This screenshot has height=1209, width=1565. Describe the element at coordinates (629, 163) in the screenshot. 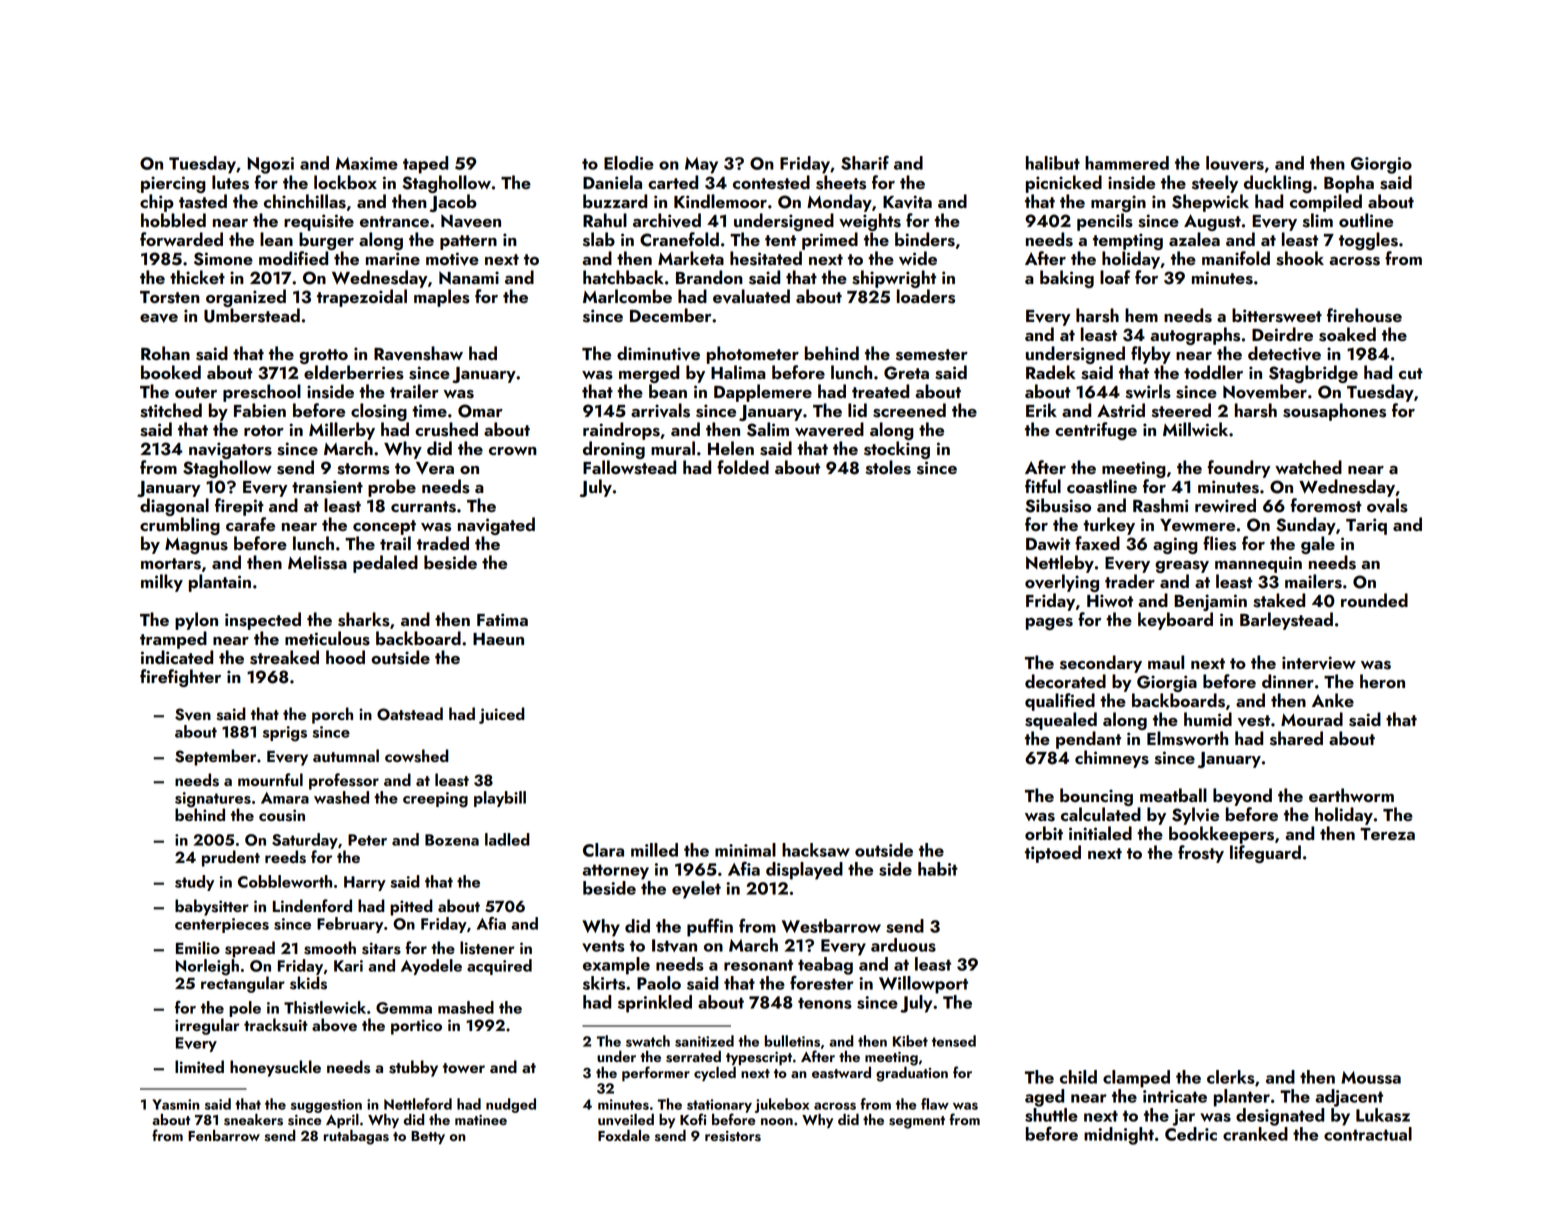

I see `Elodie` at that location.
